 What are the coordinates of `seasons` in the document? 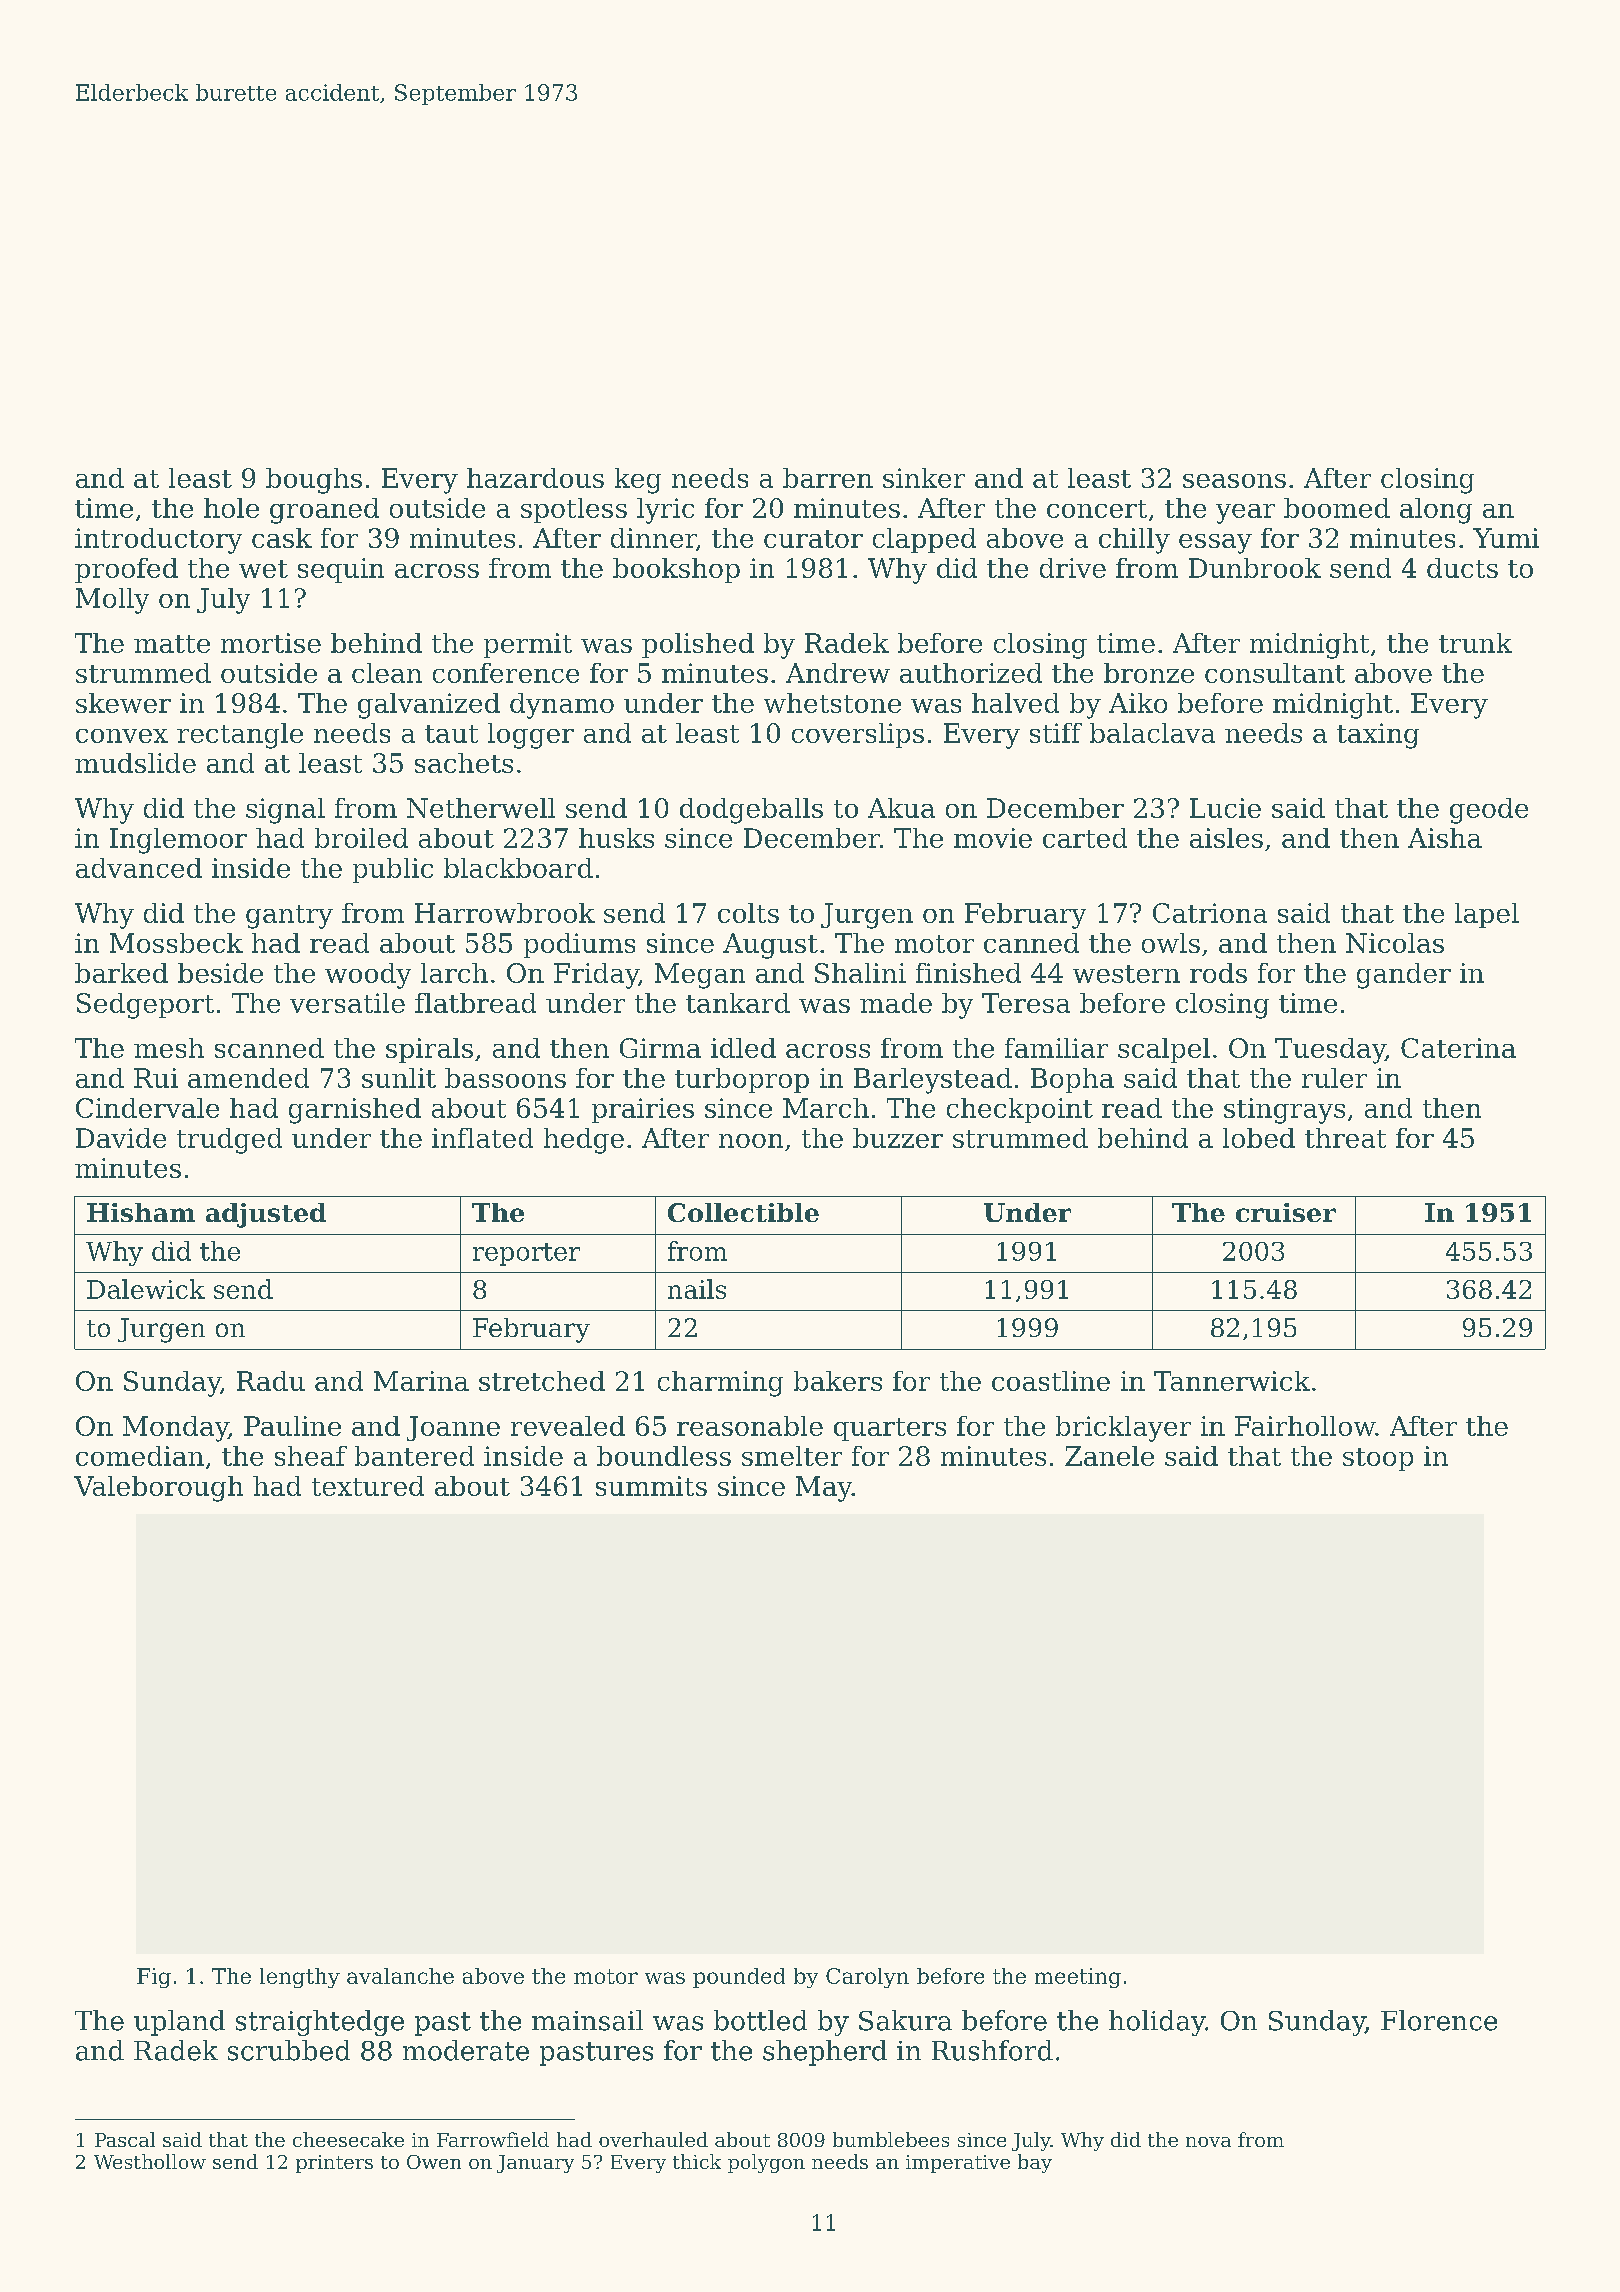 It's located at (1234, 481).
